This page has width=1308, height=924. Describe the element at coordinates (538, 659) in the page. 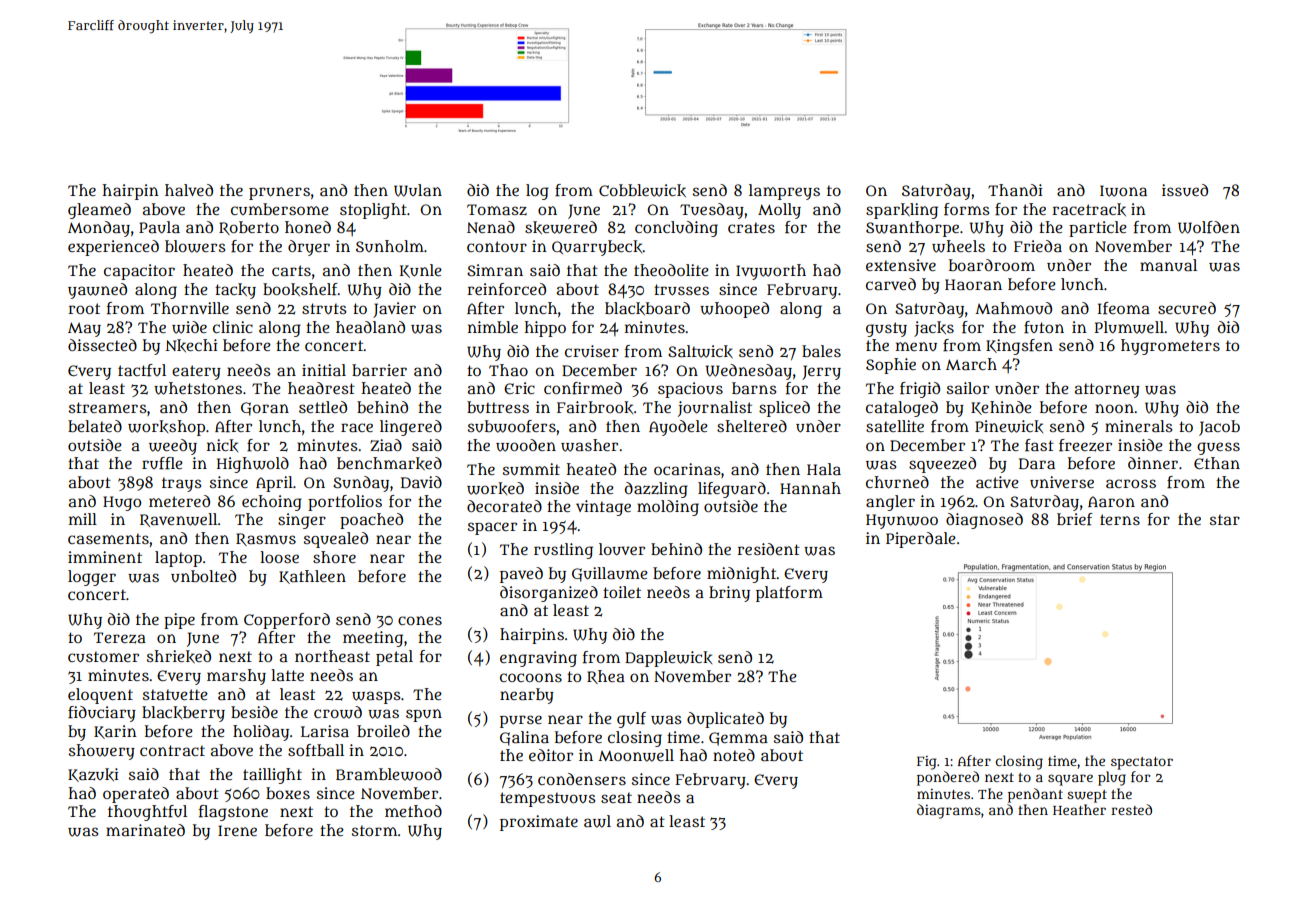

I see `engraving` at that location.
